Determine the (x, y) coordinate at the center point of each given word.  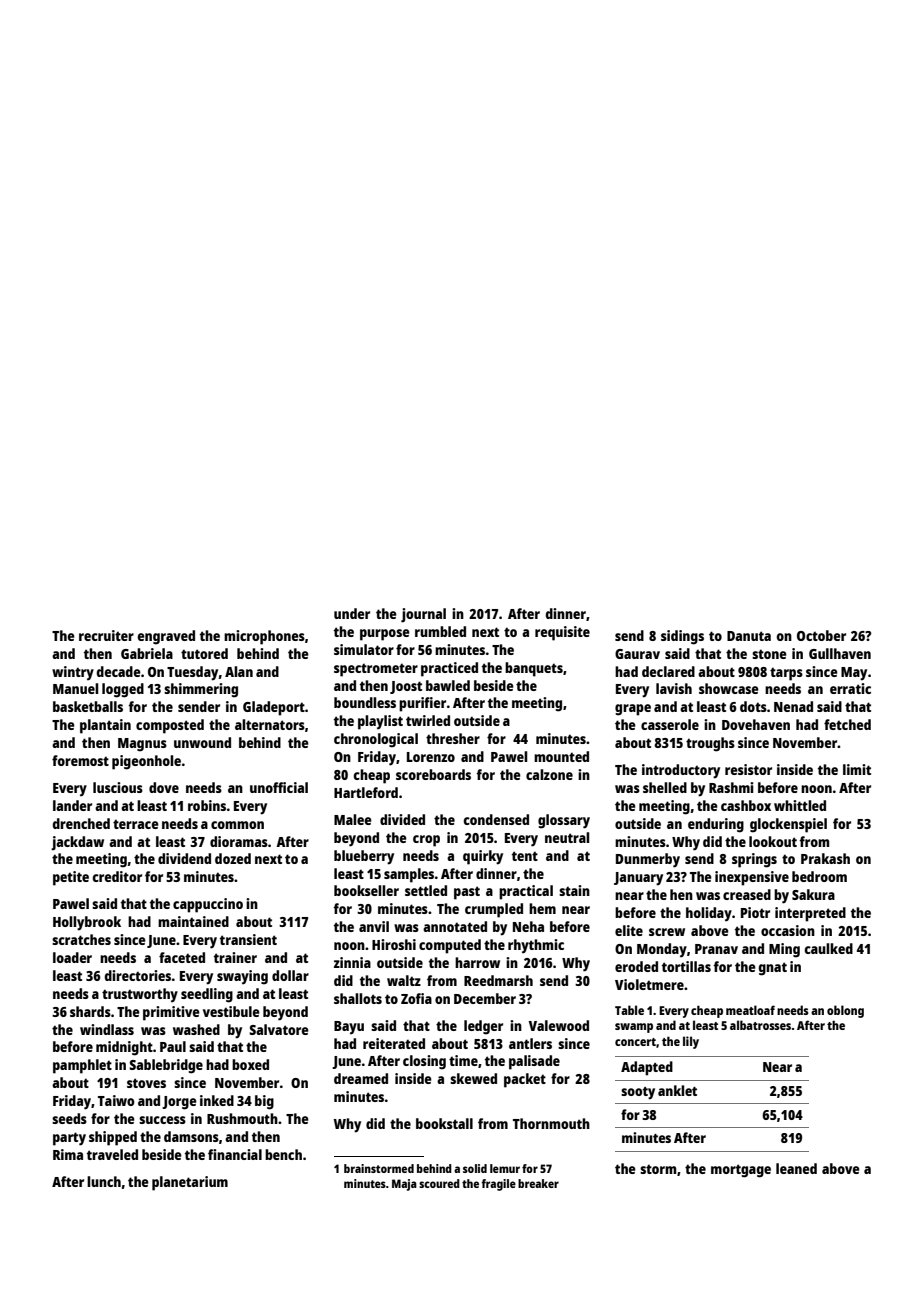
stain (574, 890)
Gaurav (637, 654)
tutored (204, 653)
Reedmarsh (498, 980)
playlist (380, 722)
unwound (202, 742)
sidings (682, 637)
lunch (104, 1181)
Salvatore (279, 1029)
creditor (117, 876)
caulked (828, 948)
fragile (499, 1185)
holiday (709, 914)
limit (857, 769)
